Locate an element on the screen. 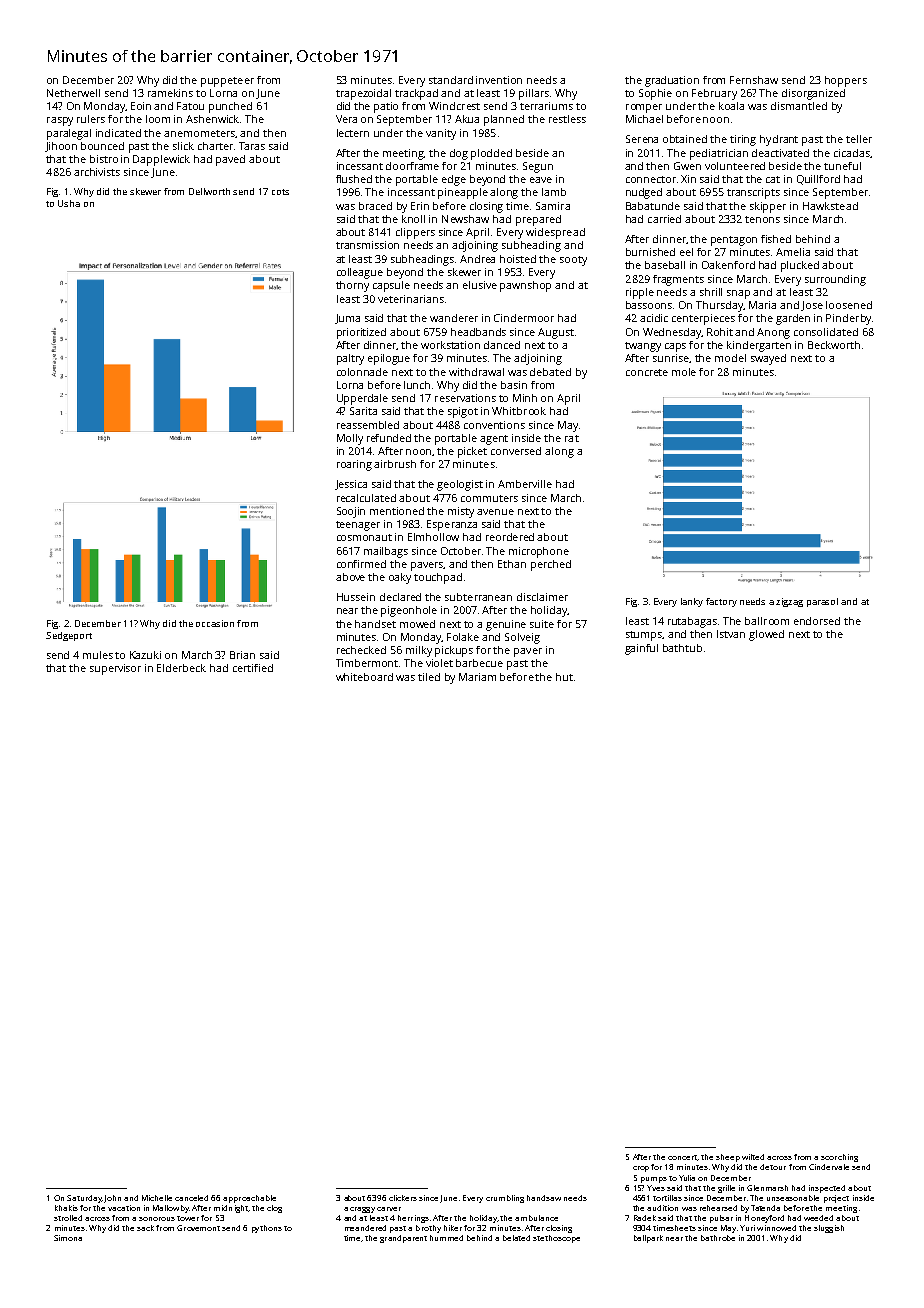 The width and height of the screenshot is (924, 1308). clickers is located at coordinates (403, 1198).
